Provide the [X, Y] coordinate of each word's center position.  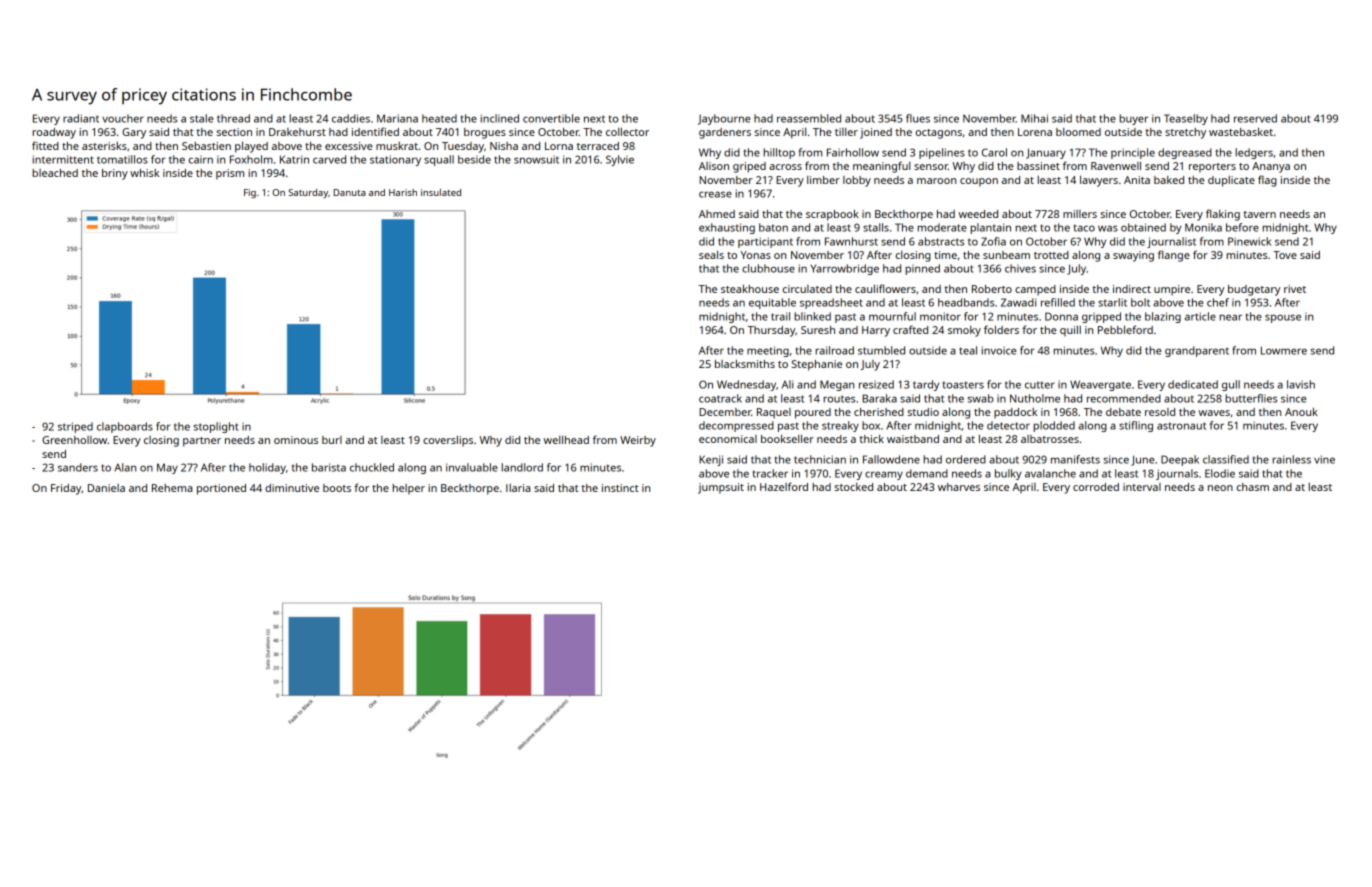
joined [876, 133]
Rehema [172, 488]
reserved [1255, 118]
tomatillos [122, 159]
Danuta [349, 192]
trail [780, 316]
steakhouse [750, 289]
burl [332, 440]
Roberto [992, 289]
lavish [1301, 384]
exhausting [727, 228]
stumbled [881, 350]
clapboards [125, 427]
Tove [1285, 255]
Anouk [1301, 412]
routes [839, 399]
